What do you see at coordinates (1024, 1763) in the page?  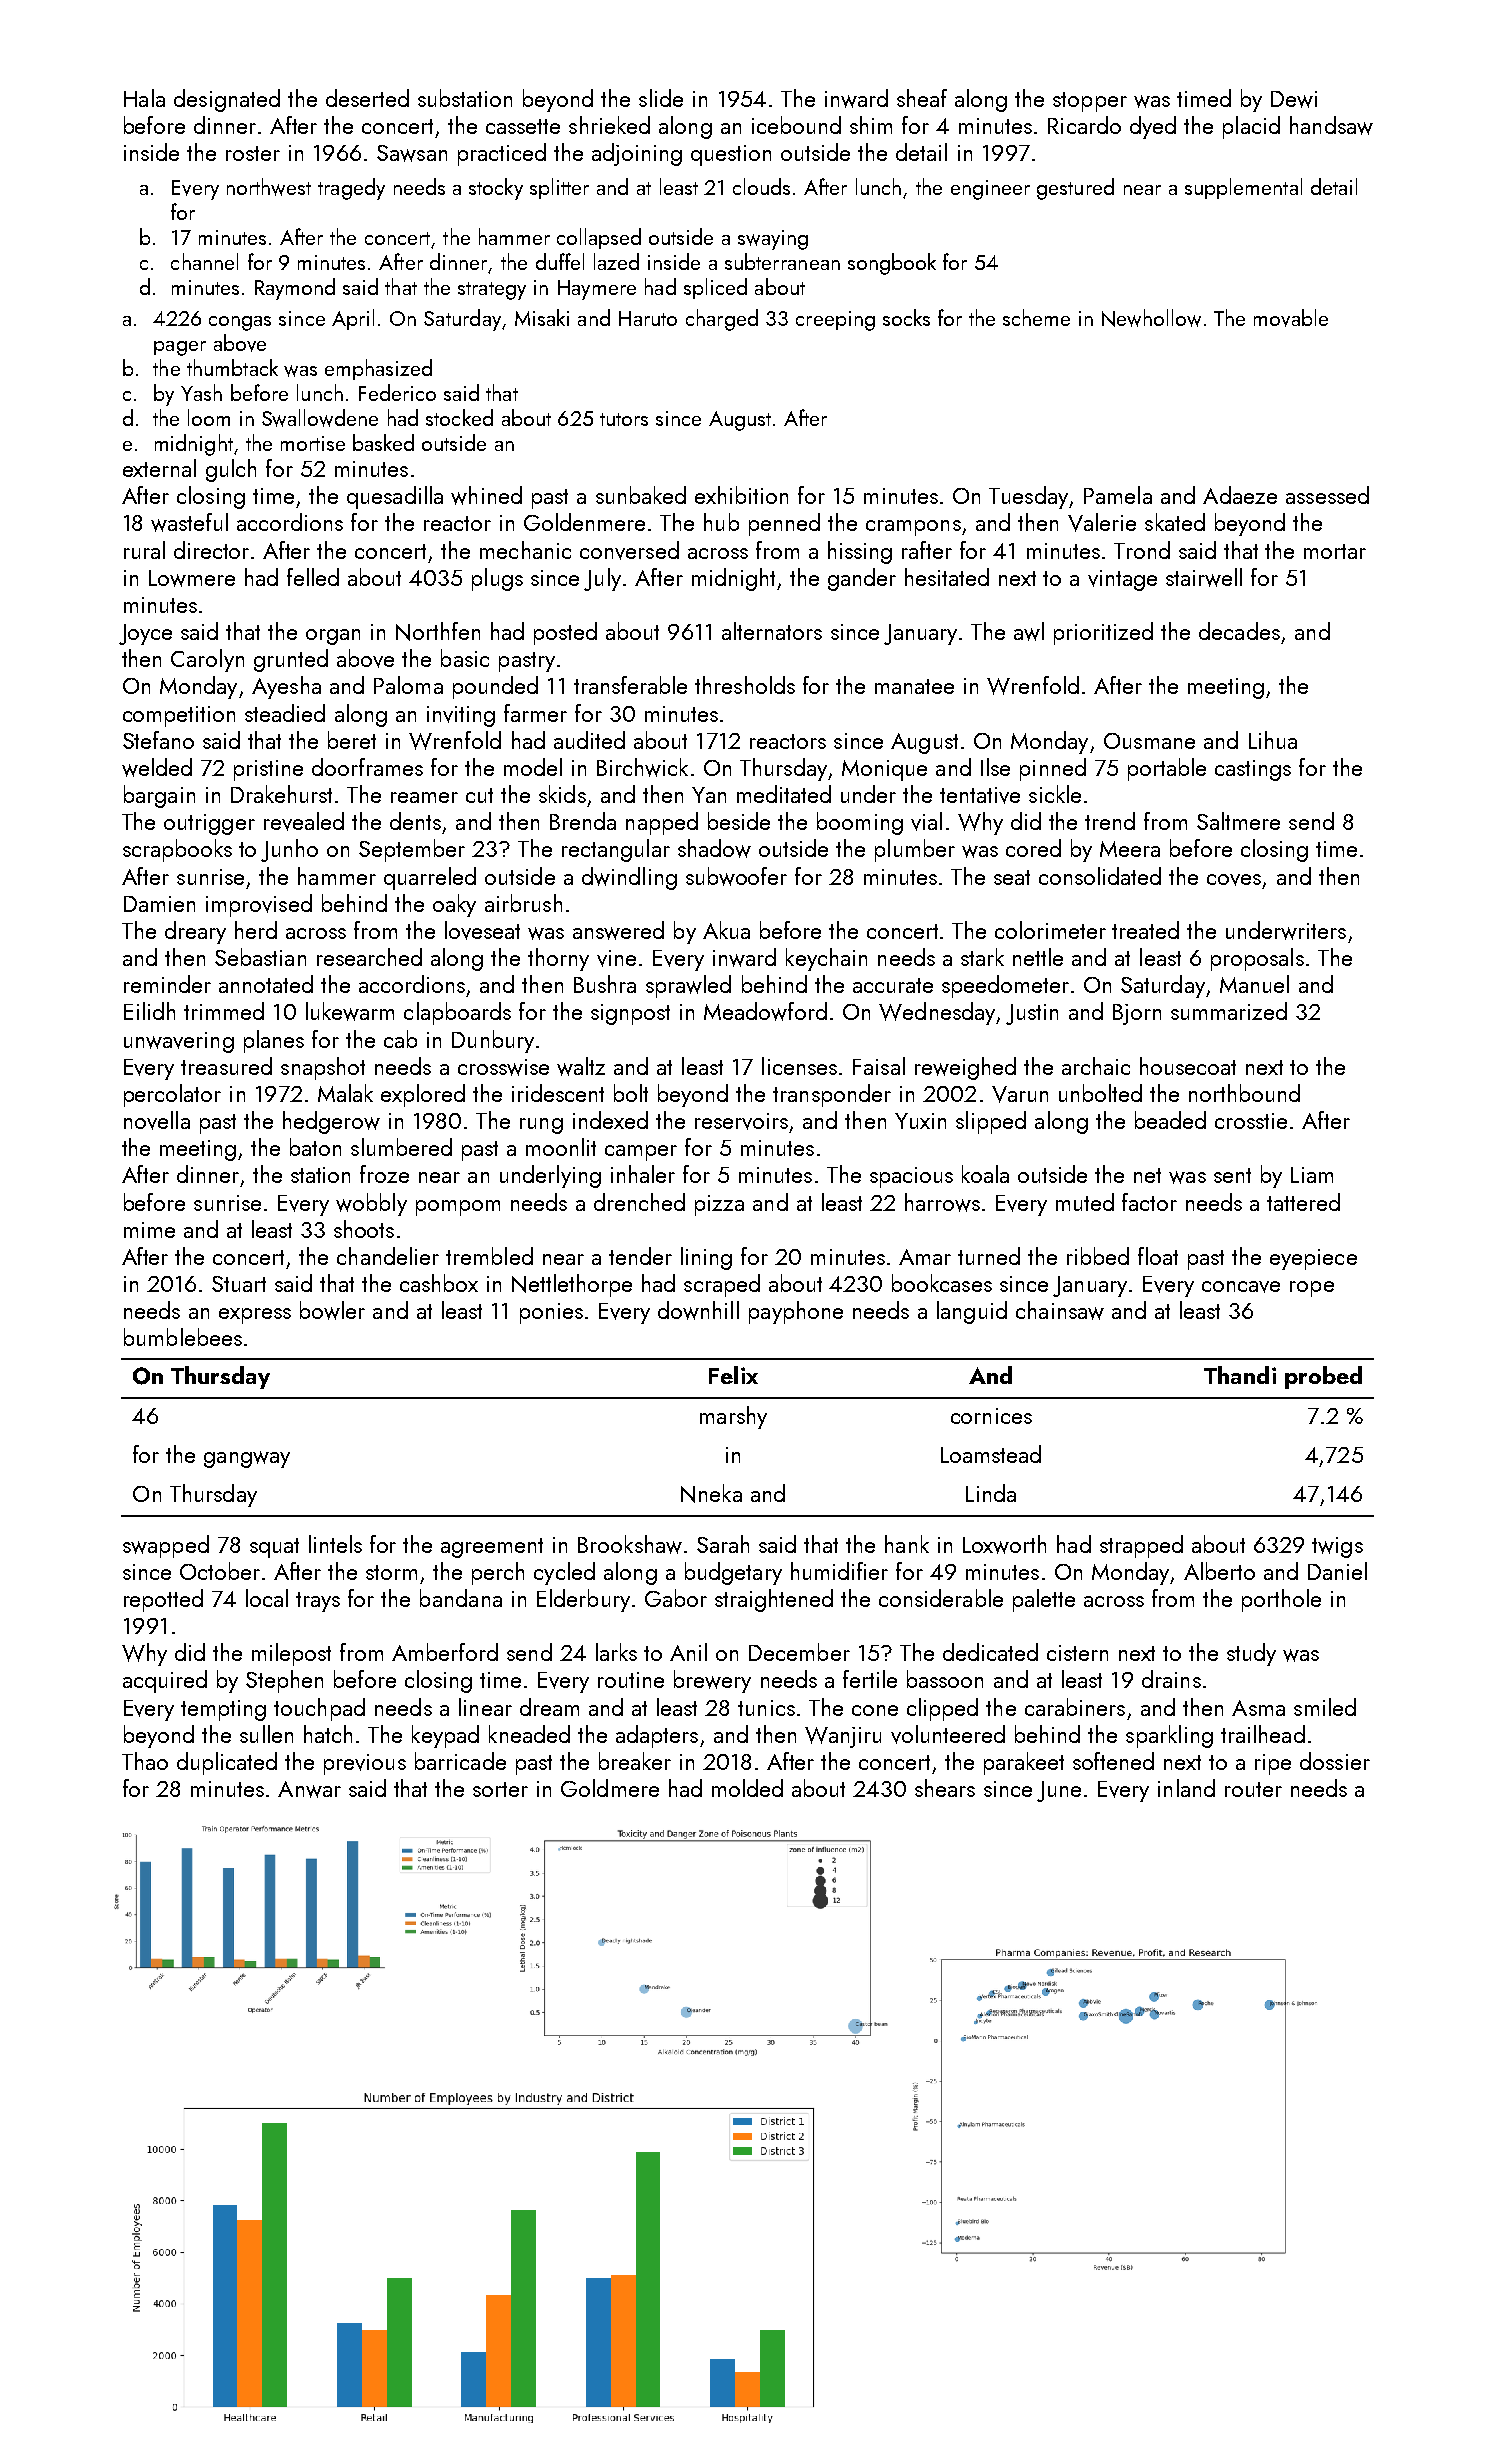 I see `parakeet` at bounding box center [1024, 1763].
